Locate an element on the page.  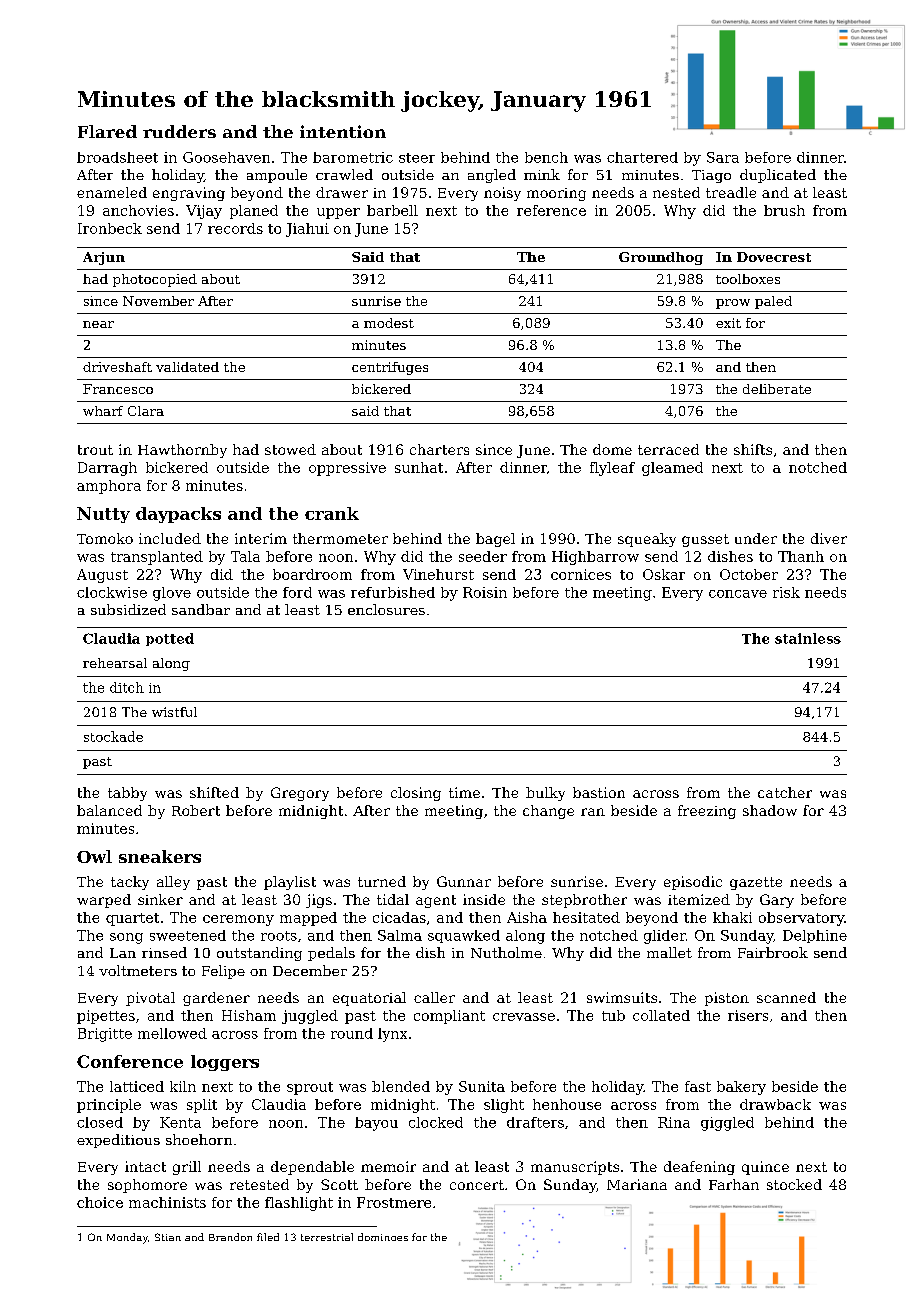
driveshaft is located at coordinates (117, 367).
